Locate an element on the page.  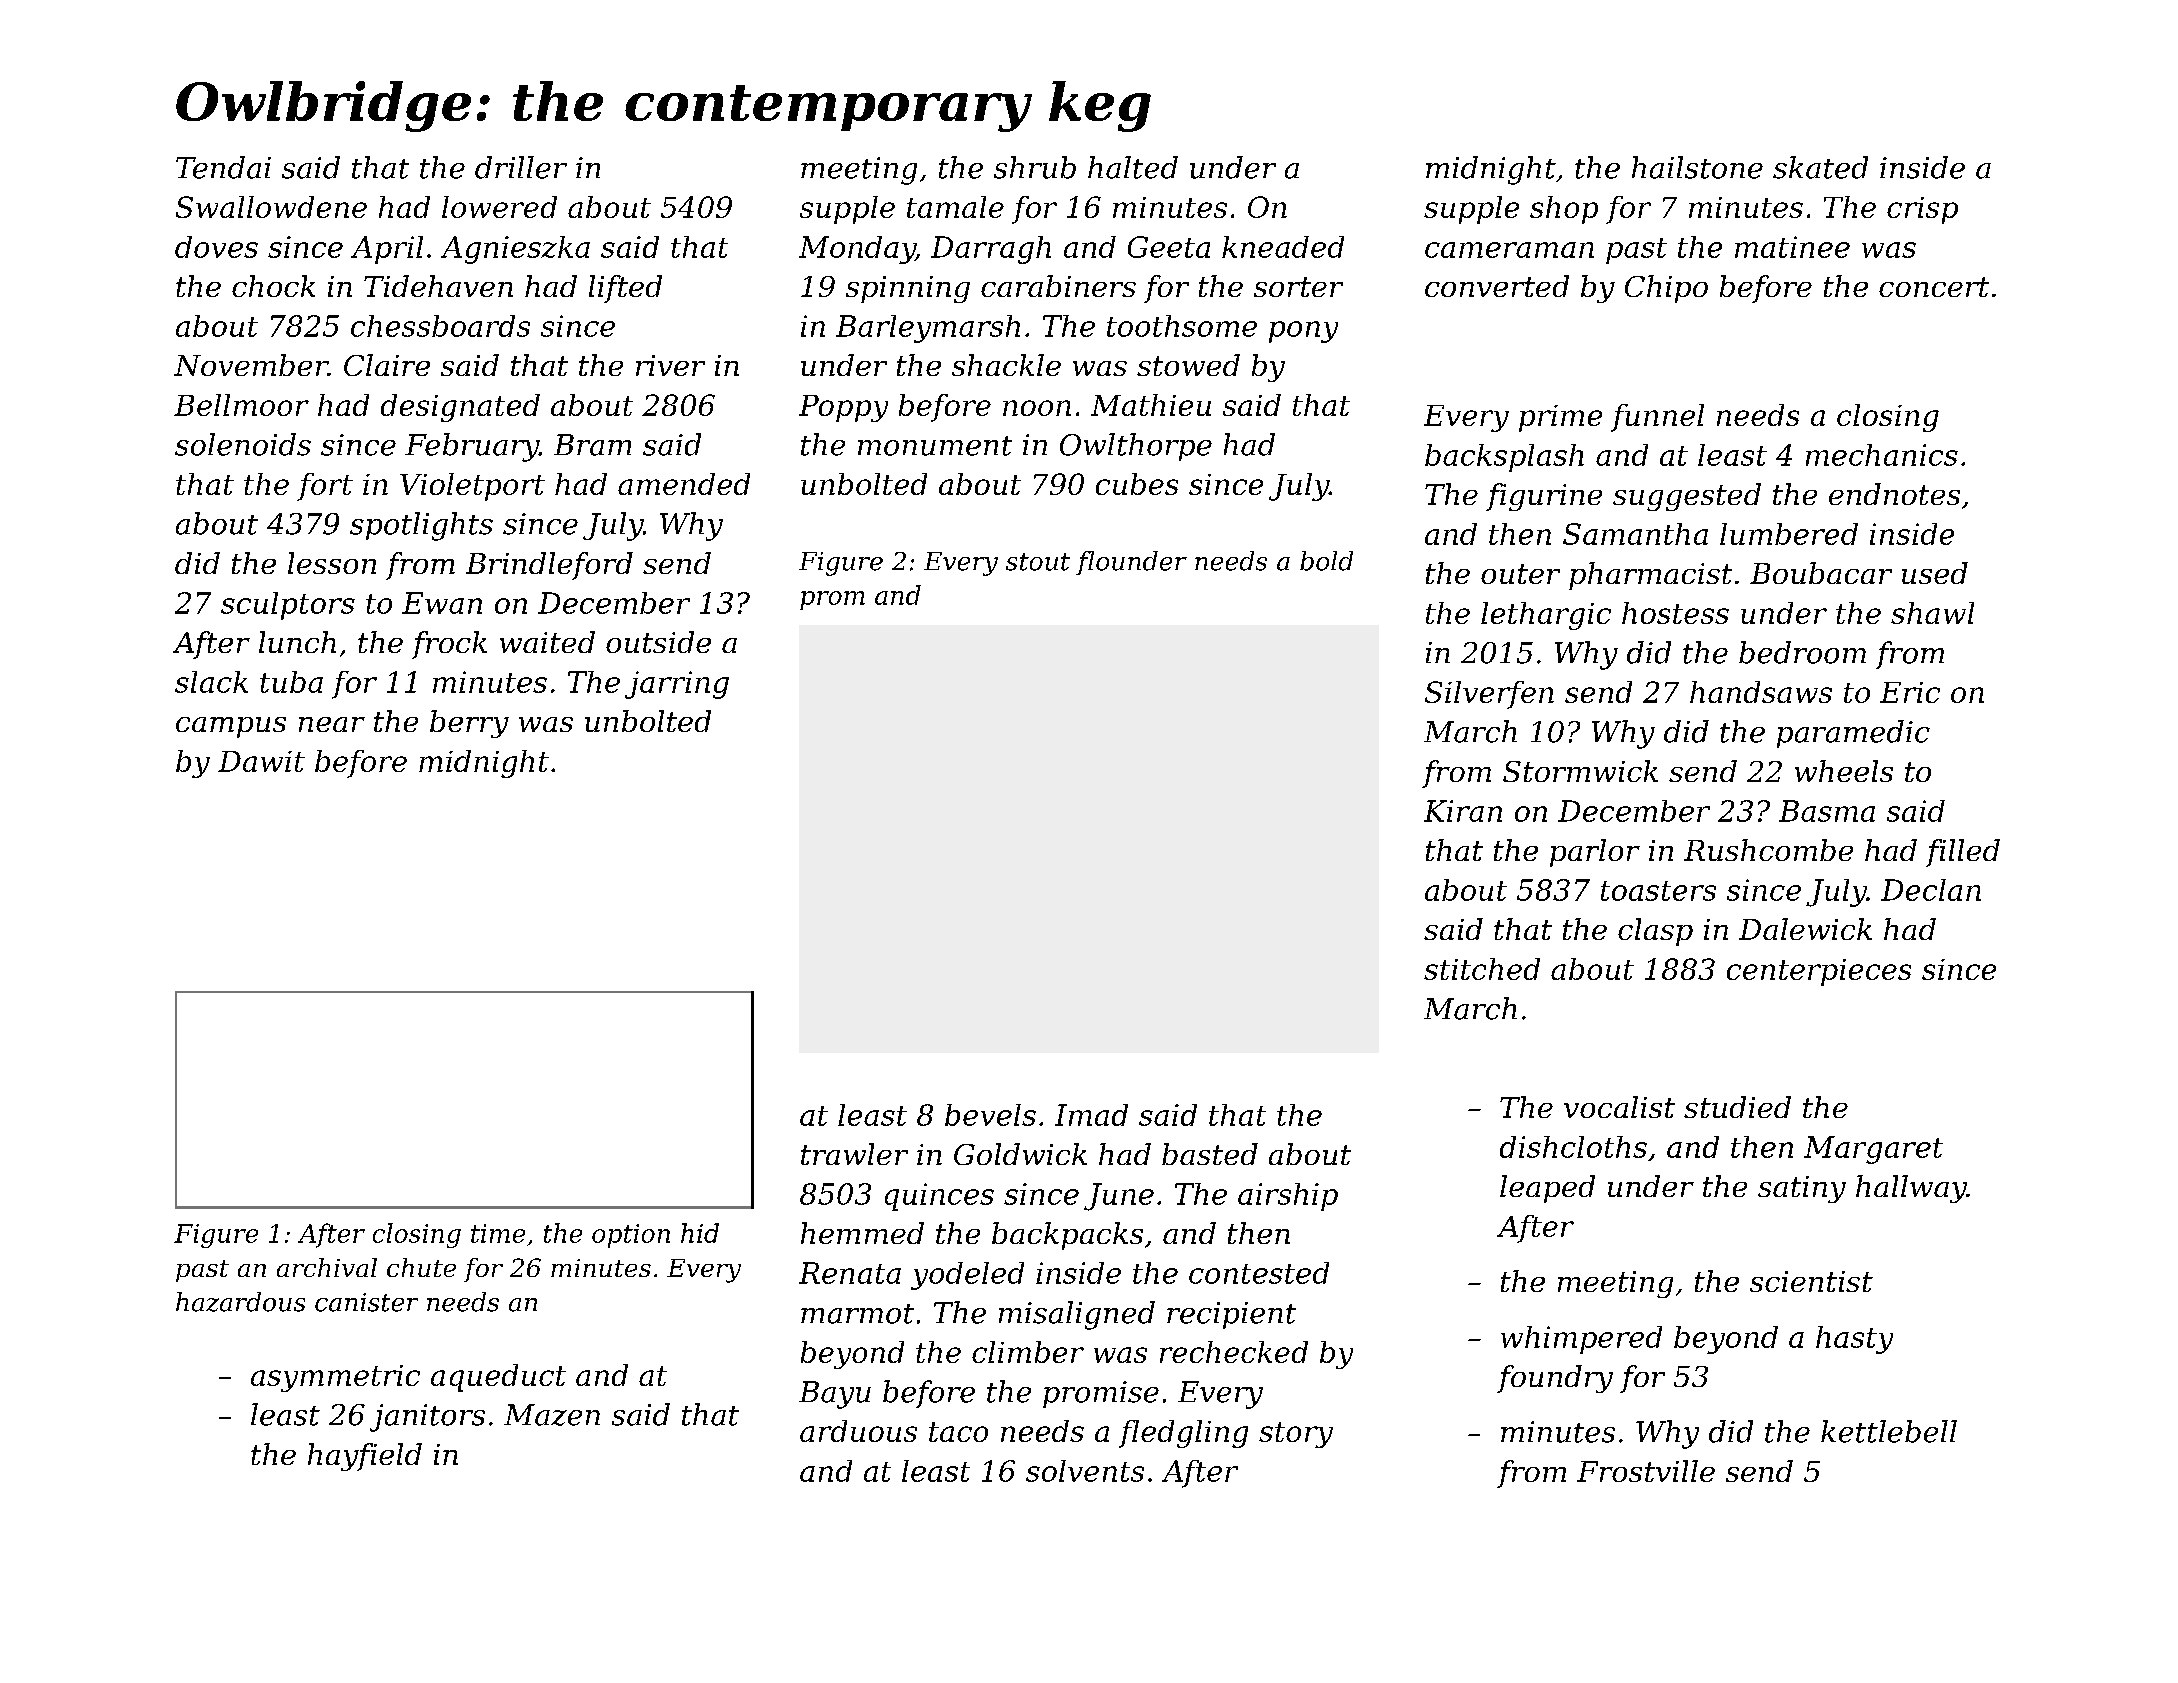
Mazen is located at coordinates (552, 1415).
